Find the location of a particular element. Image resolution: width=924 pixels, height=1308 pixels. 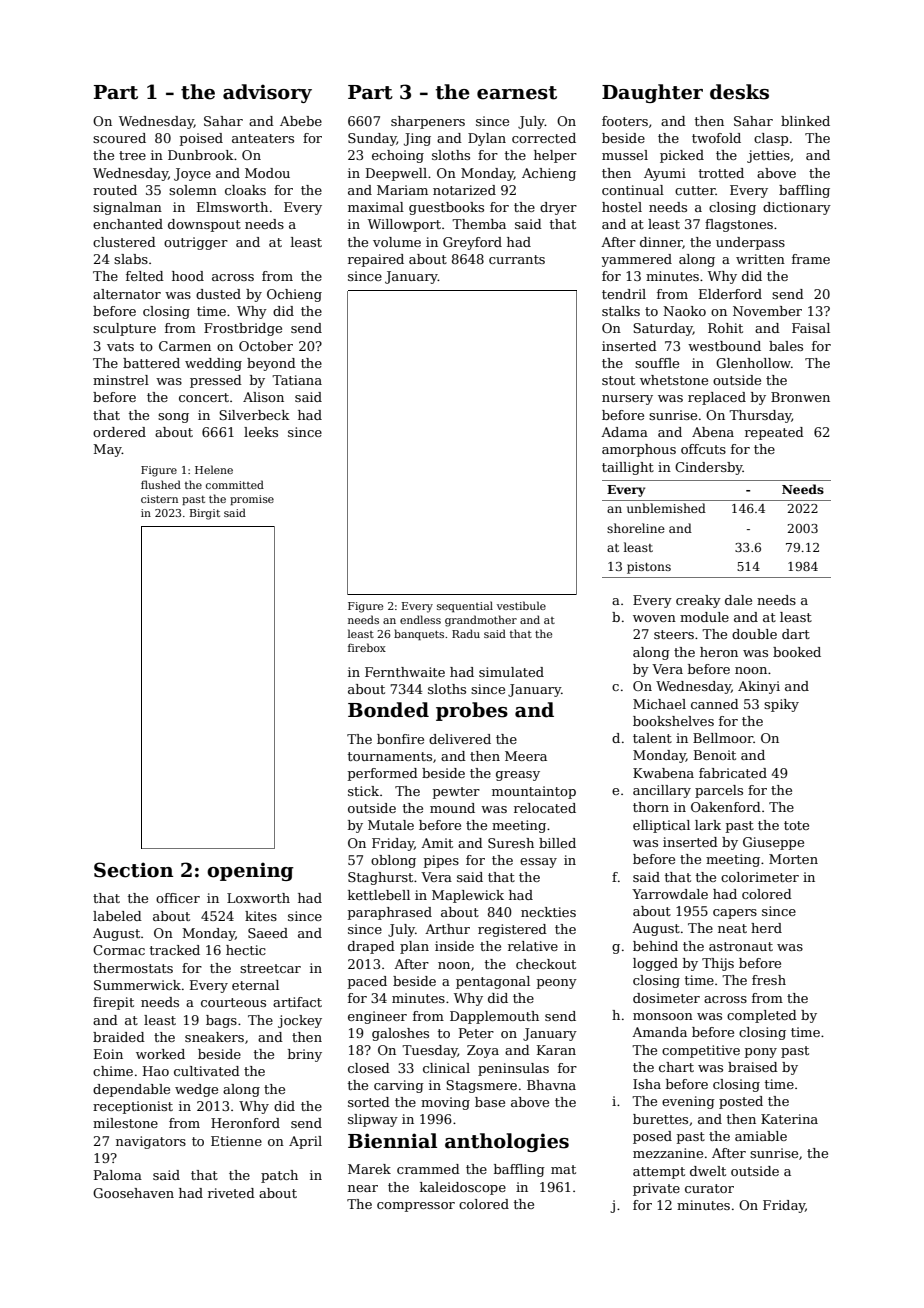

ancillary is located at coordinates (662, 791).
